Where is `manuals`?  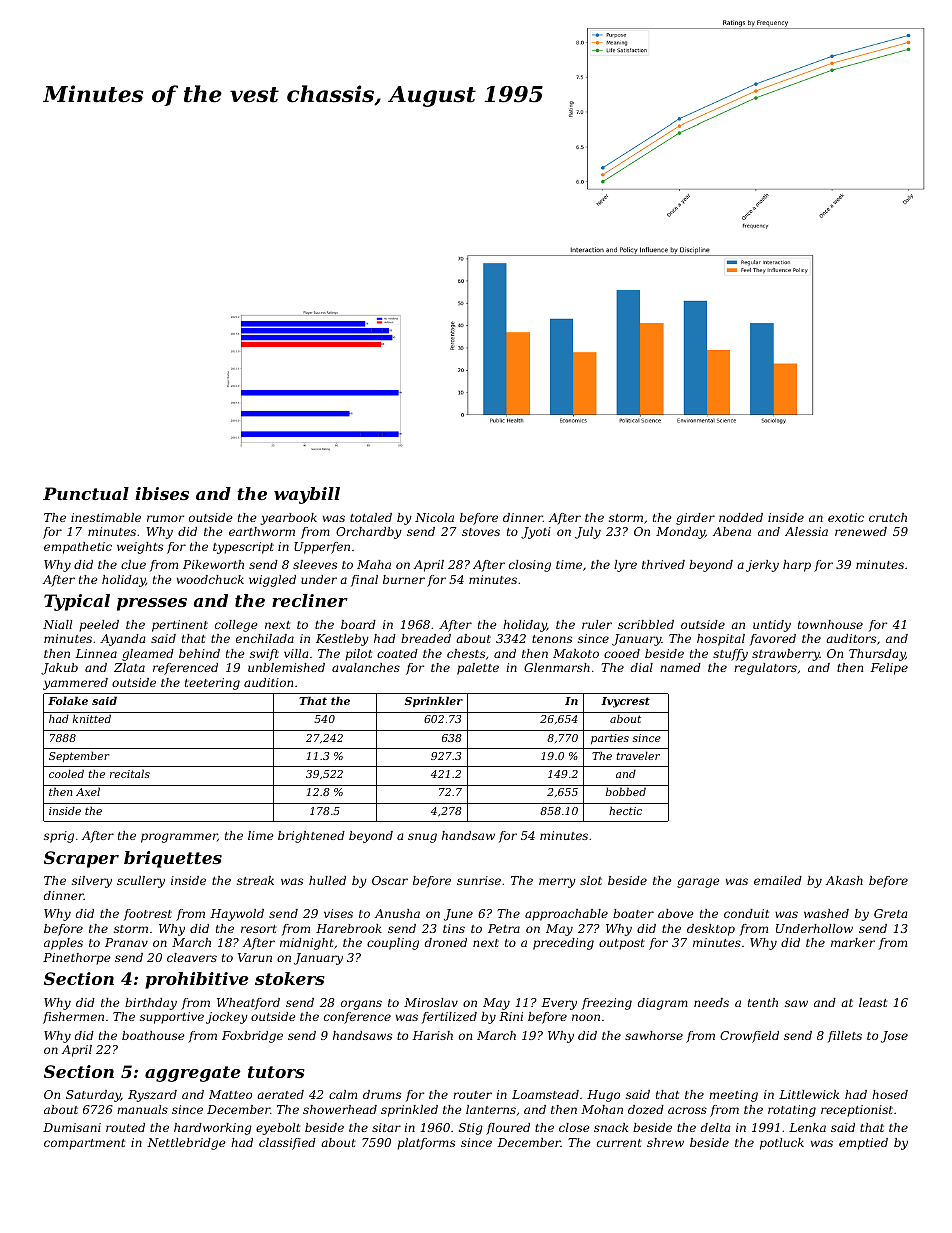
manuals is located at coordinates (142, 1109).
